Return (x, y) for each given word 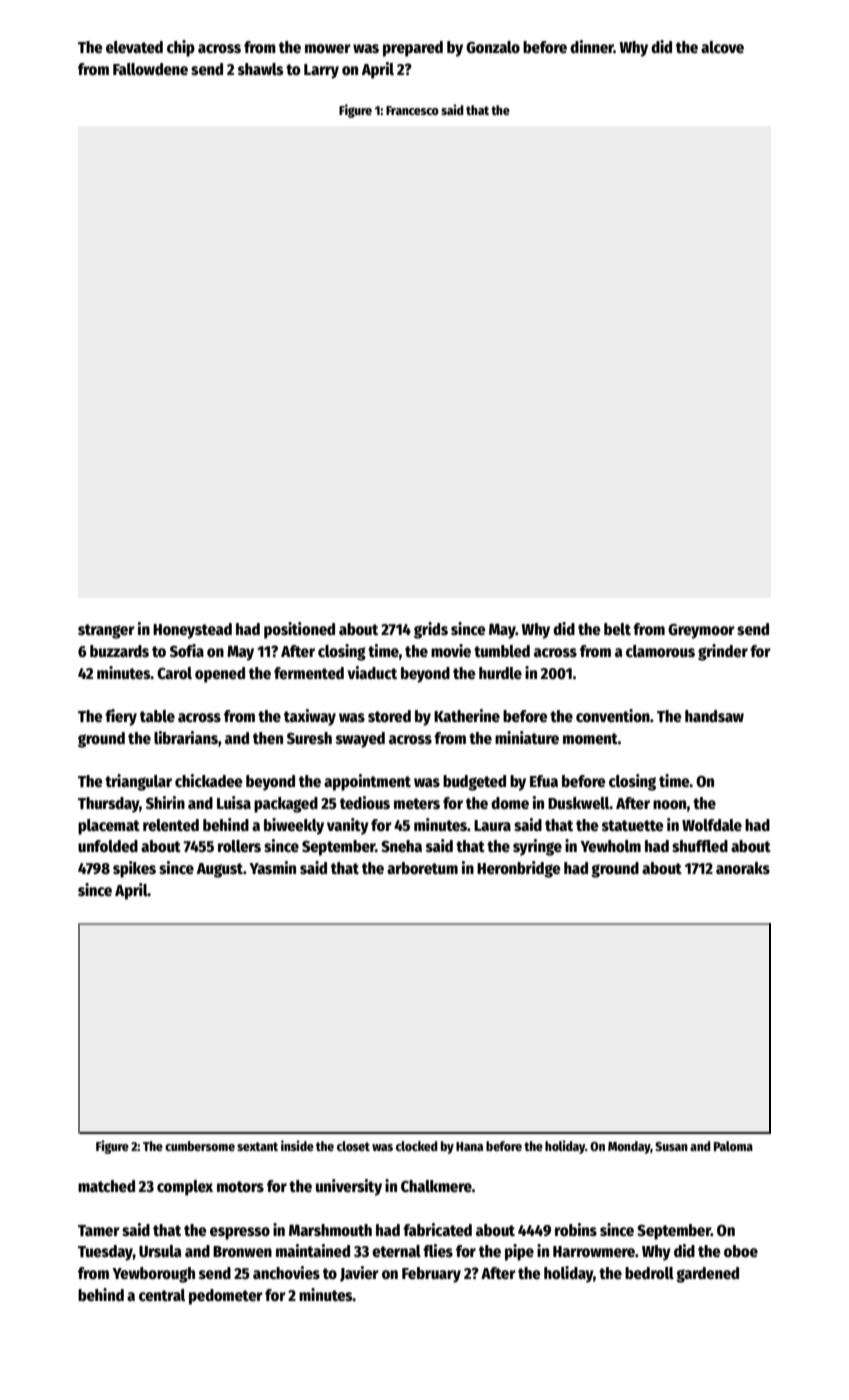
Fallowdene (150, 69)
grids (431, 630)
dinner (592, 47)
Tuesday (105, 1253)
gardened (707, 1275)
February (431, 1275)
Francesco (412, 110)
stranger (106, 631)
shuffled (700, 846)
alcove (722, 47)
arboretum (422, 868)
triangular (138, 782)
